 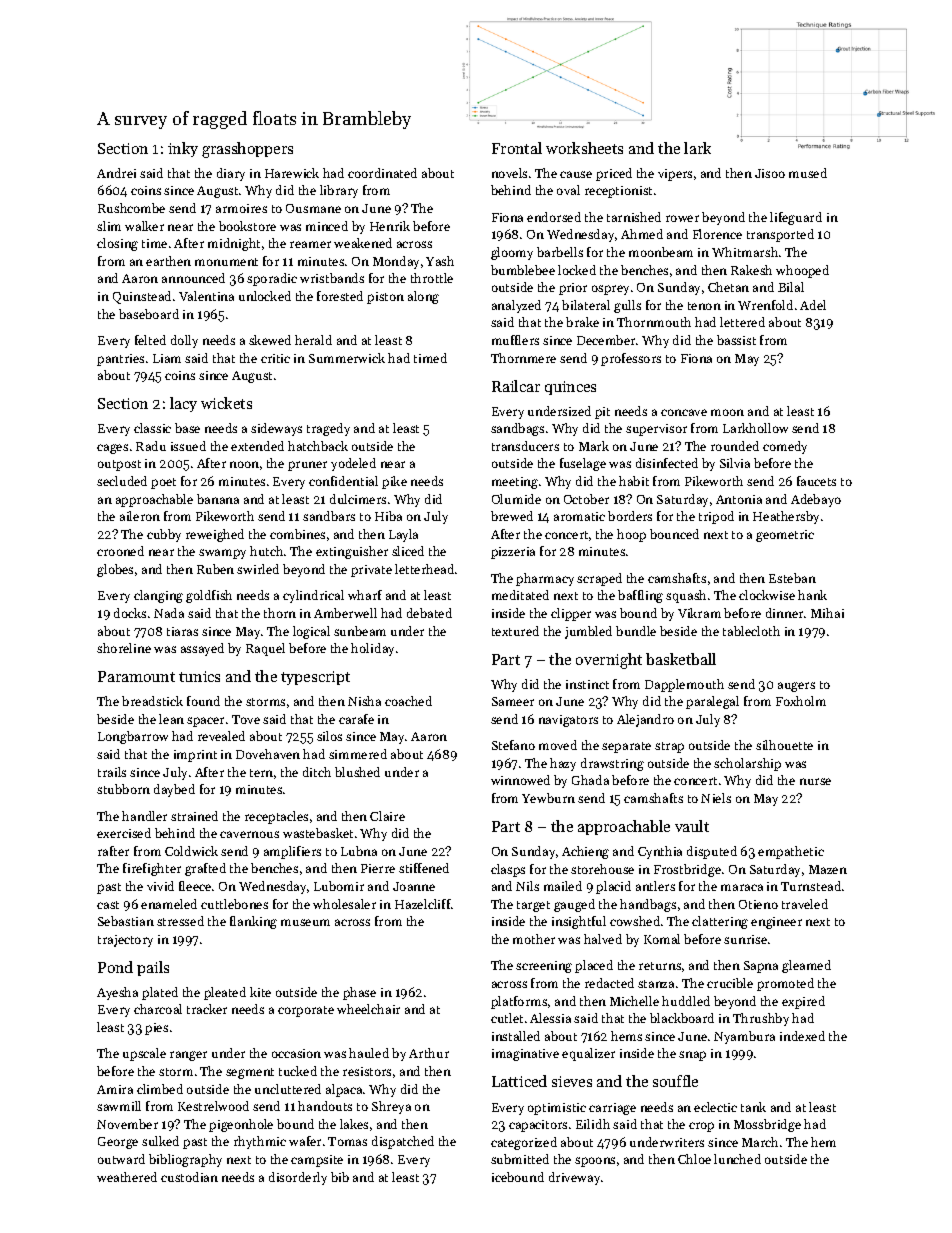 What do you see at coordinates (808, 173) in the image?
I see `mused` at bounding box center [808, 173].
